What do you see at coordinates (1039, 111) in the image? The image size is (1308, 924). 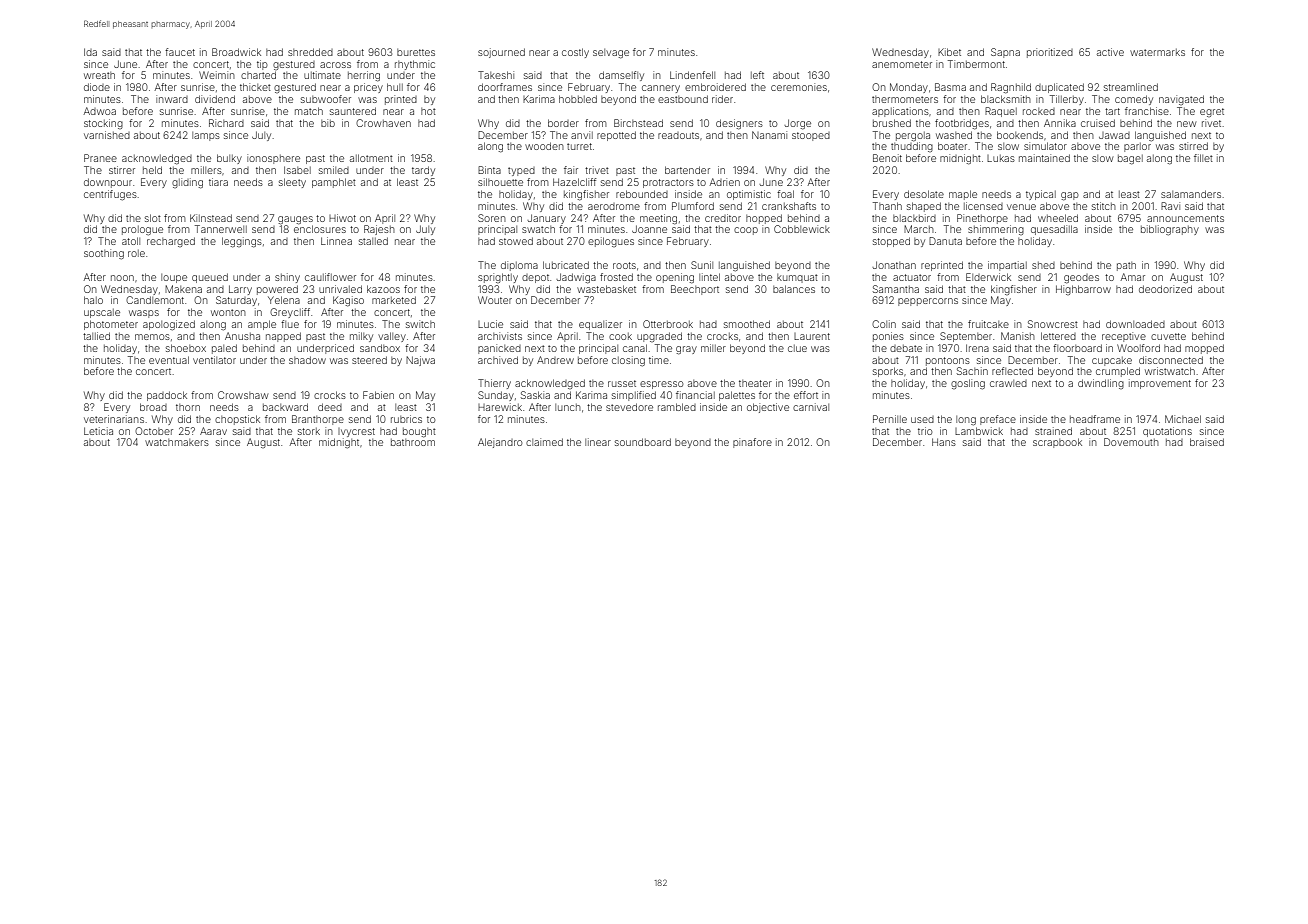 I see `rocked` at bounding box center [1039, 111].
